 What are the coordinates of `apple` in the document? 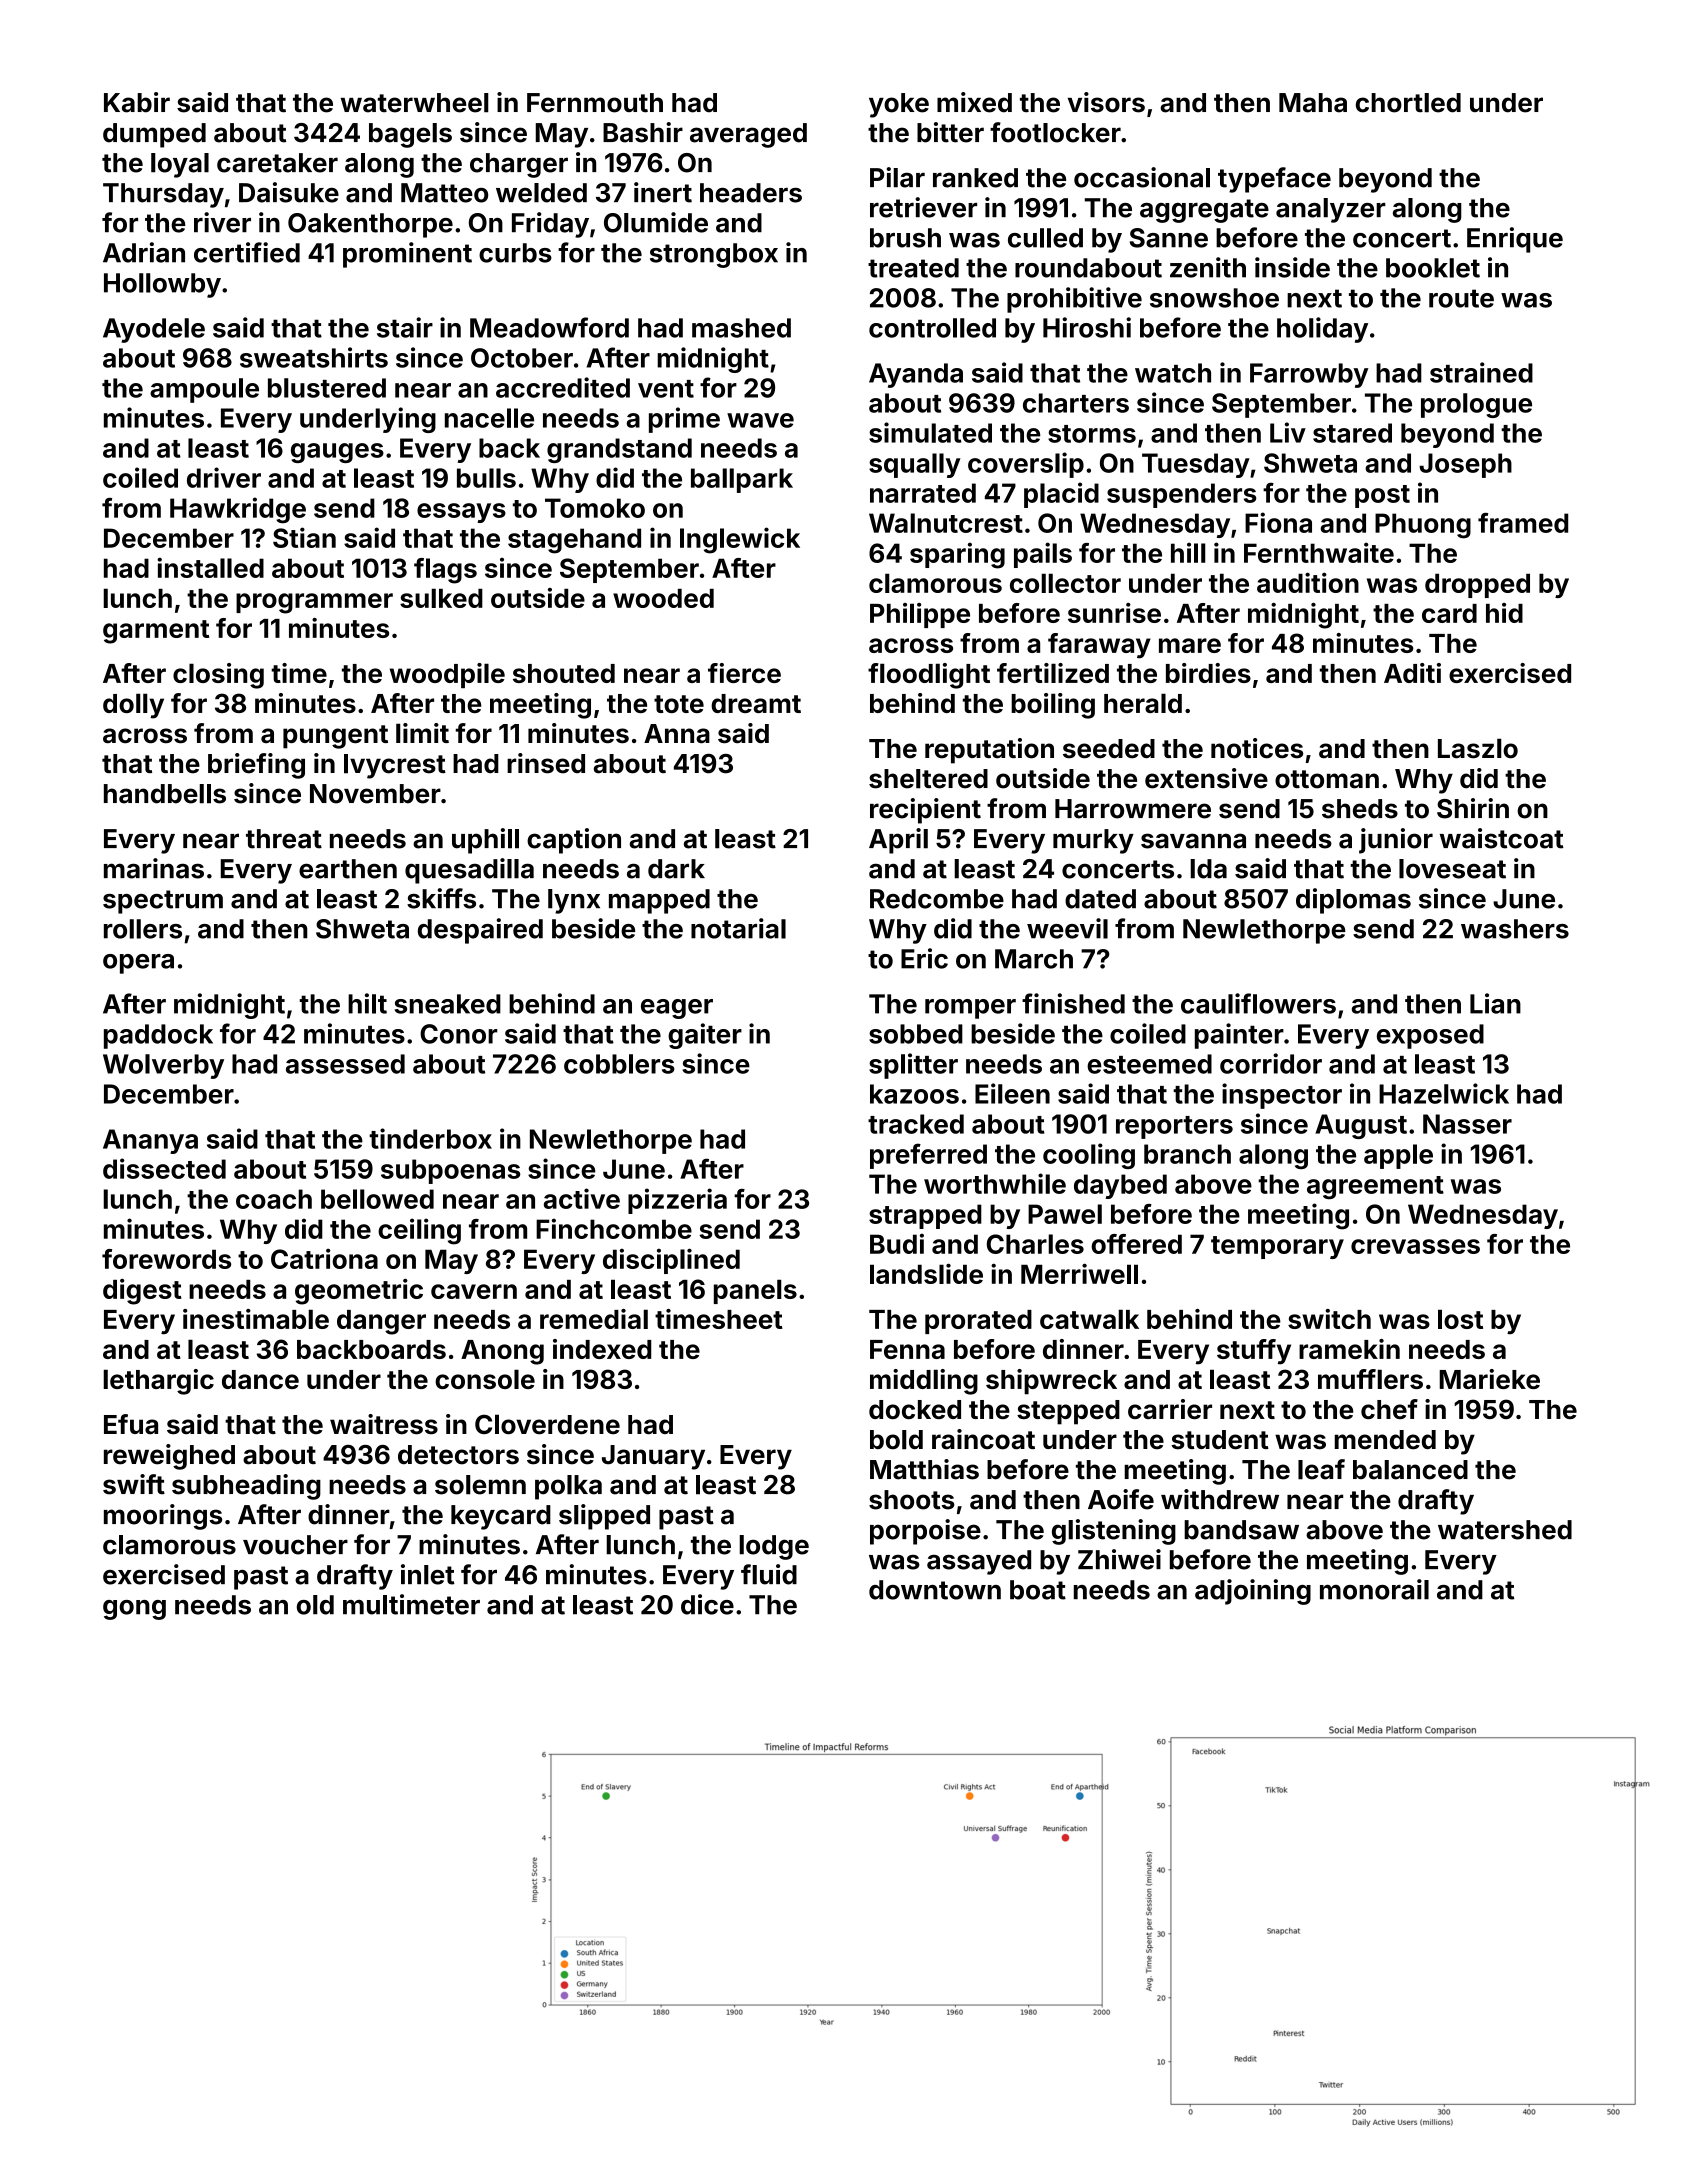 It's located at (1398, 1156).
